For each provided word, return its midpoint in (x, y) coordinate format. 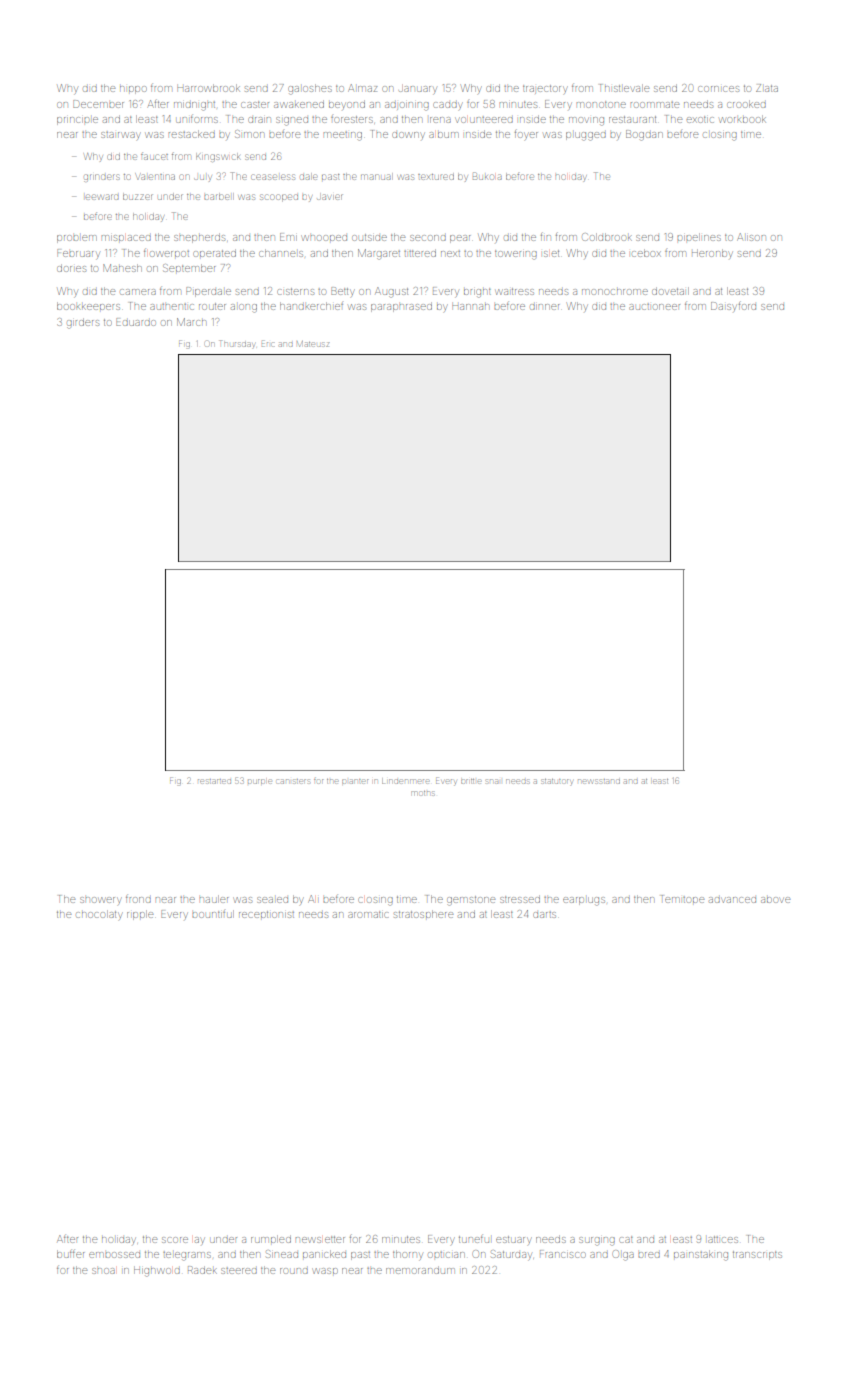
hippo (133, 90)
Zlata (767, 88)
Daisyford (733, 306)
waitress (515, 291)
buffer (71, 1254)
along (244, 308)
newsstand (599, 781)
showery (101, 901)
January (418, 90)
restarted (214, 781)
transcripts (757, 1255)
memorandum (420, 1270)
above (775, 900)
